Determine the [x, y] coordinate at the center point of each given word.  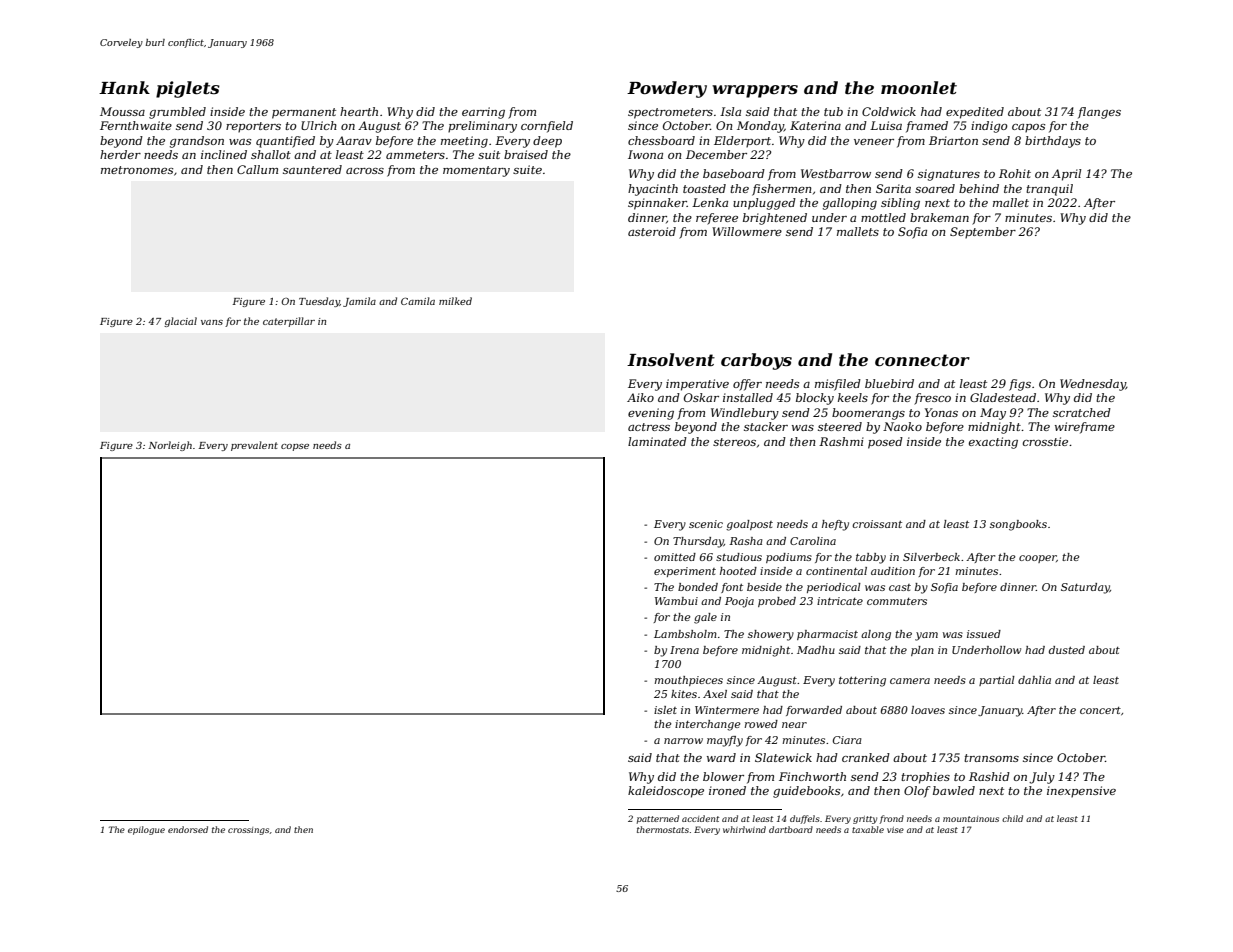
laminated [657, 441]
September [983, 233]
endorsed [188, 829]
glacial [180, 322]
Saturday [1085, 588]
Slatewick [783, 757]
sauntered [312, 169]
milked [455, 301]
